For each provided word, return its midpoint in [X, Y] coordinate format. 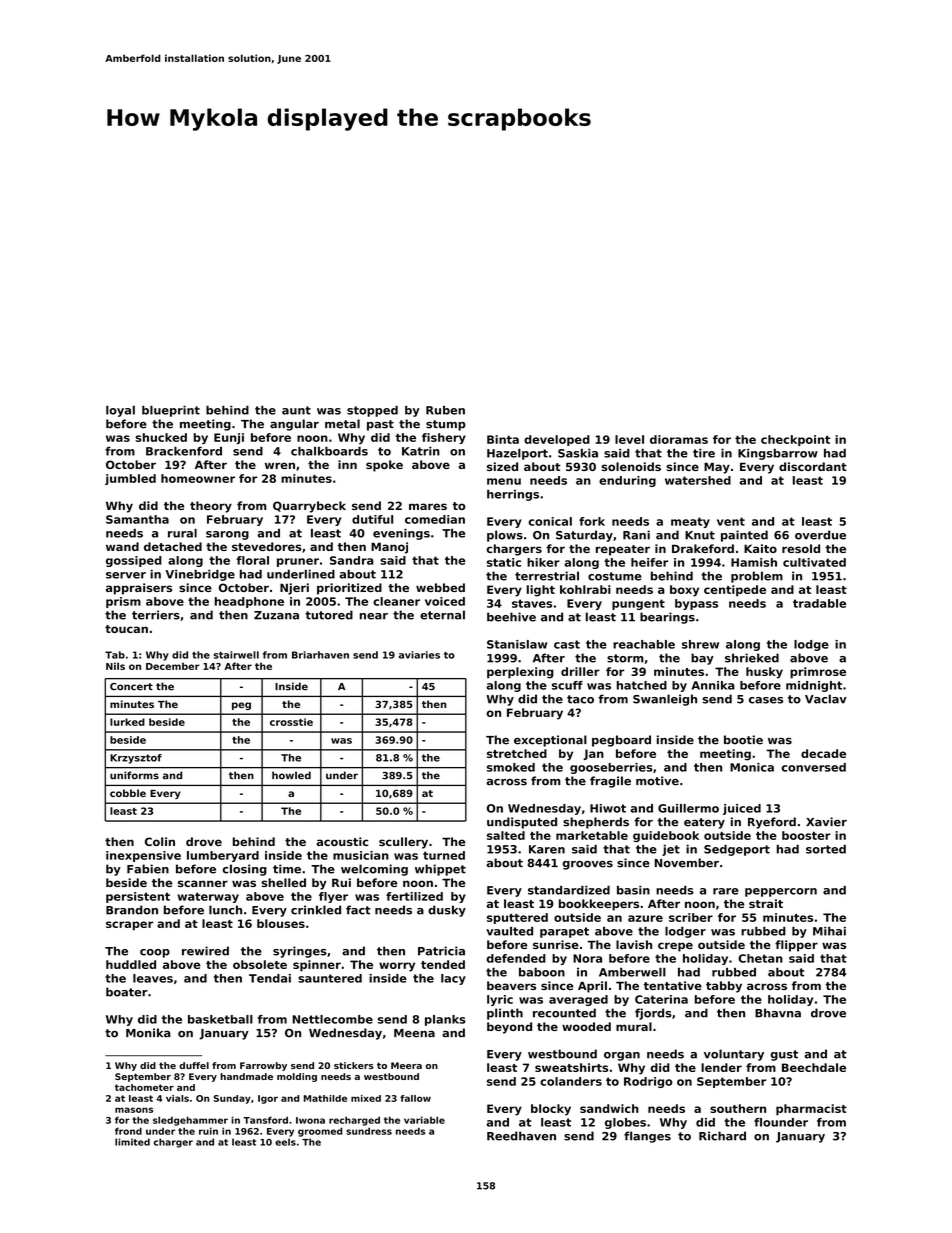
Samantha [137, 519]
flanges [647, 1137]
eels [285, 1142]
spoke [384, 466]
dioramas [679, 439]
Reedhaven [521, 1136]
